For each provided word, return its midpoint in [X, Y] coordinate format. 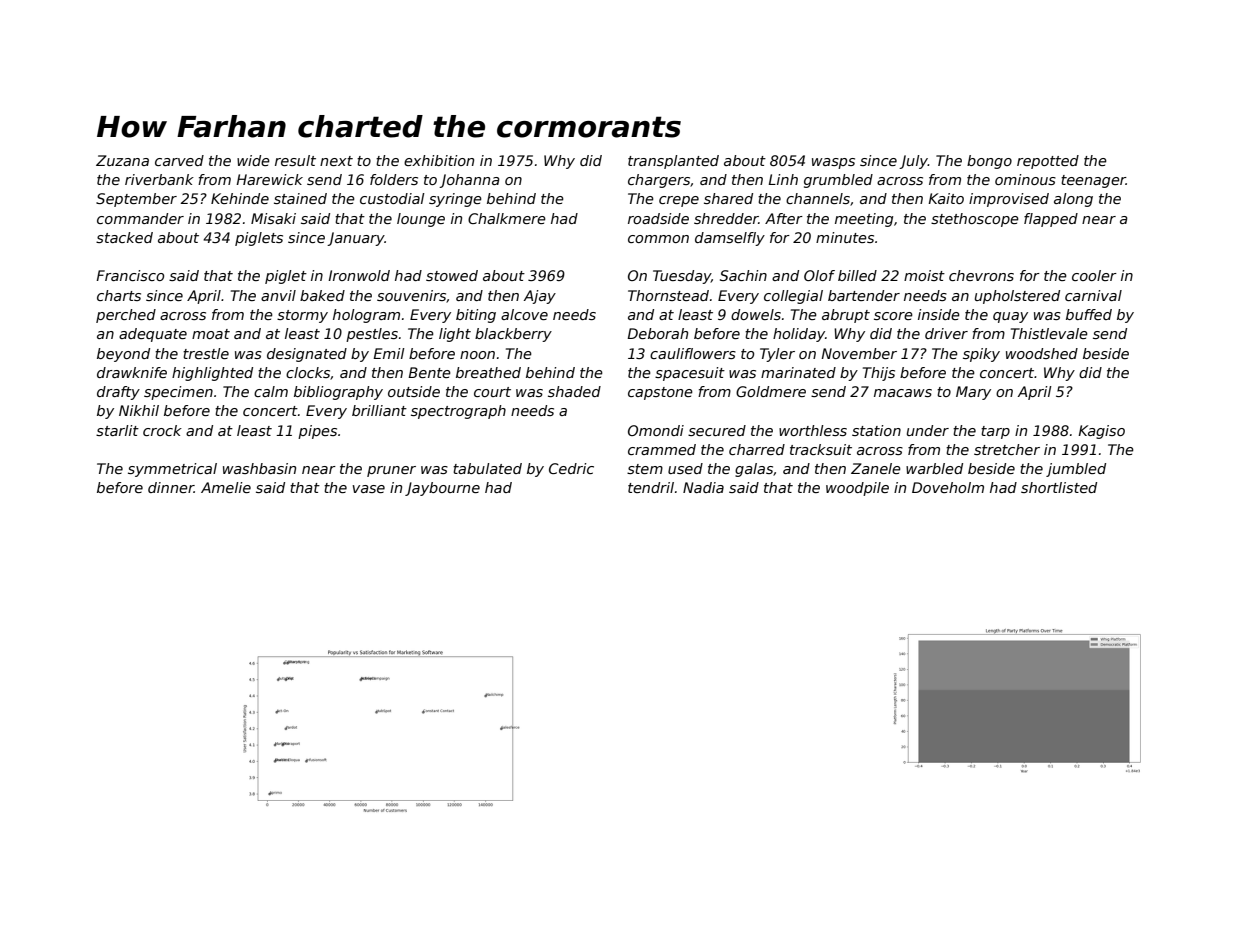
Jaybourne [442, 489]
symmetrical [172, 470]
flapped [1051, 220]
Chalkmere [507, 218]
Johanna [469, 181]
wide [253, 160]
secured [717, 430]
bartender [864, 295]
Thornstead [668, 295]
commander [140, 218]
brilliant [379, 410]
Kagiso [1101, 432]
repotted [1048, 162]
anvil [278, 295]
